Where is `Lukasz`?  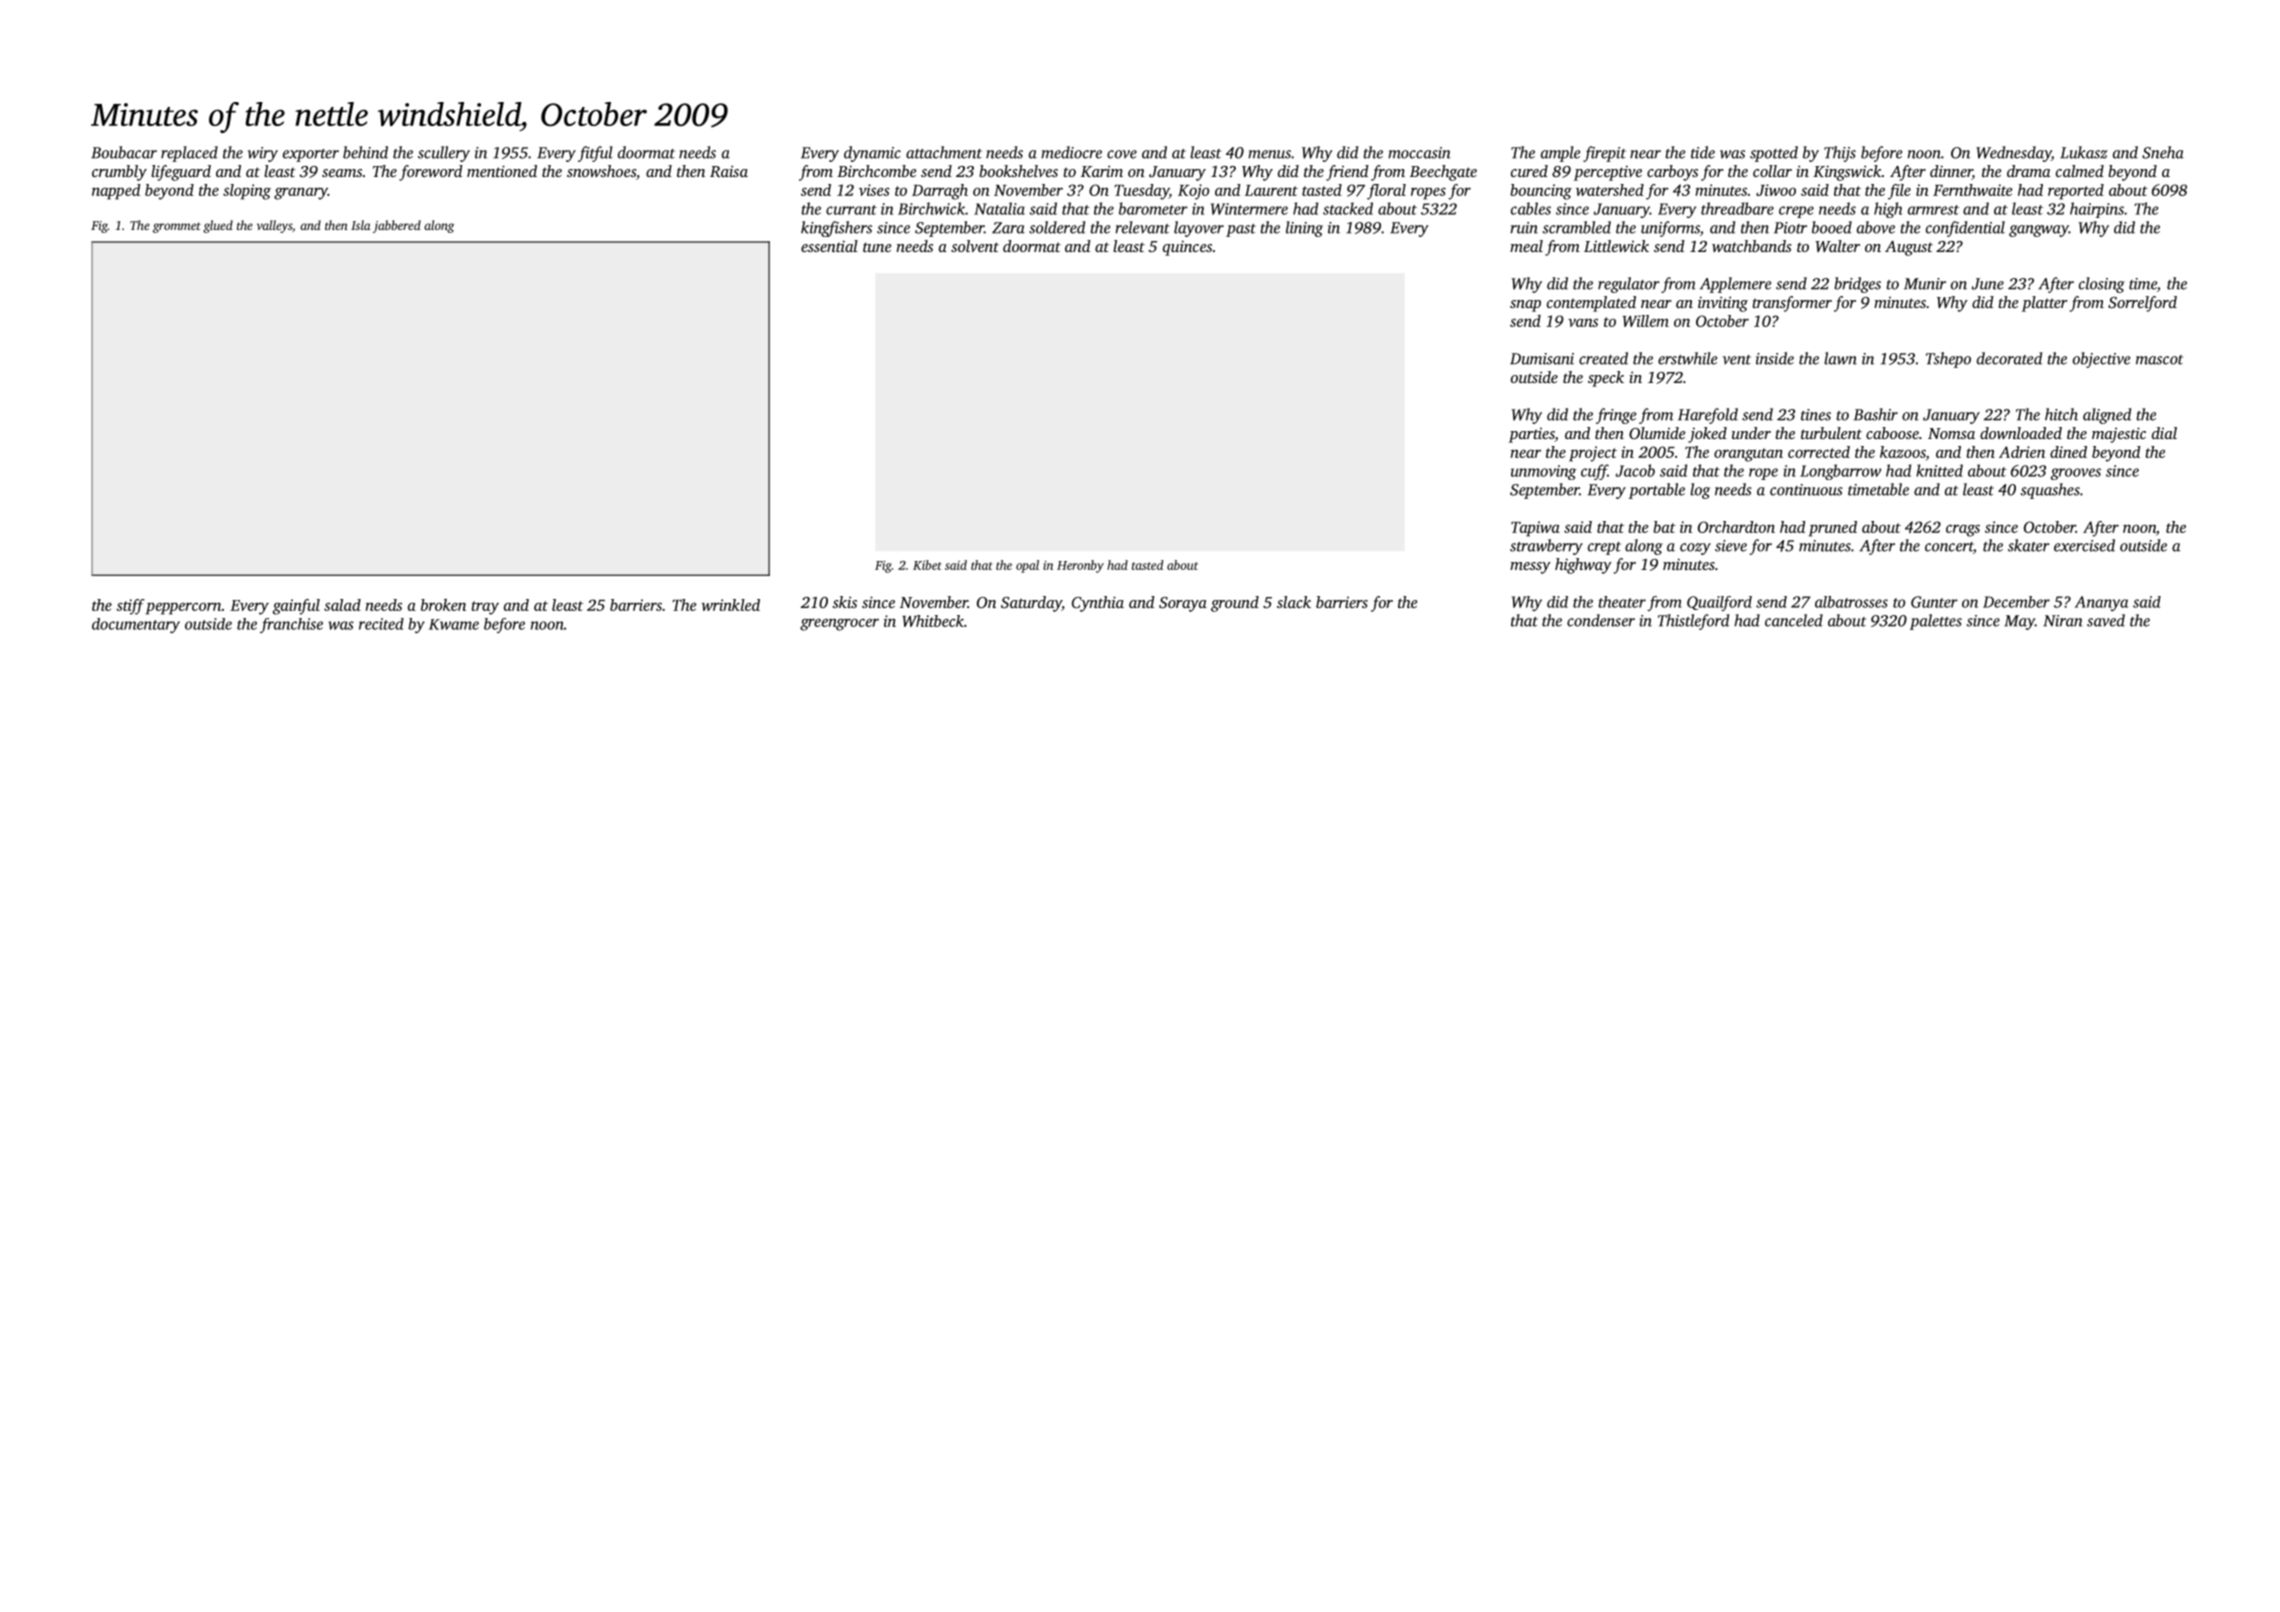
Lukasz is located at coordinates (2083, 152).
